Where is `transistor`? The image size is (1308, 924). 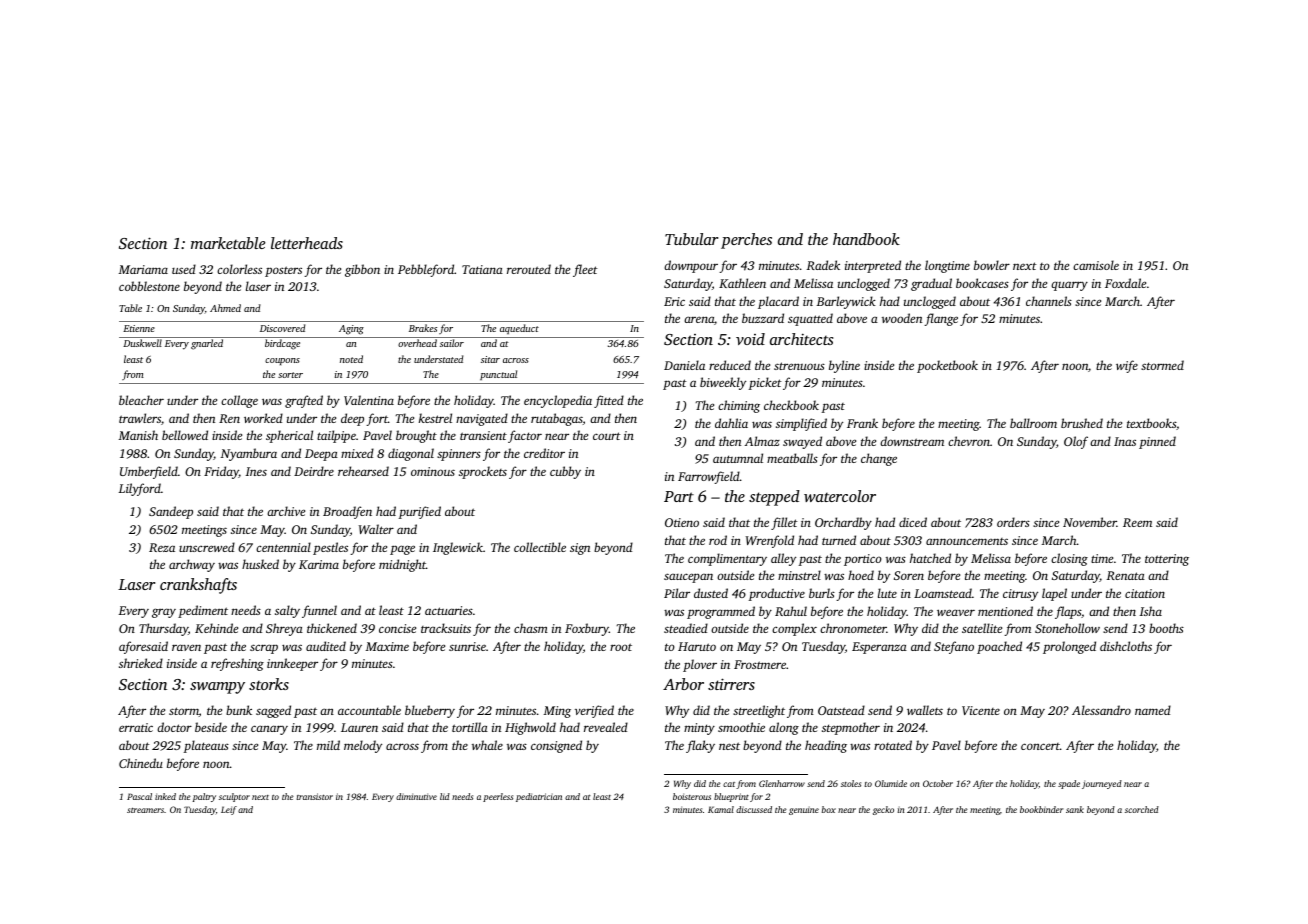 transistor is located at coordinates (314, 796).
